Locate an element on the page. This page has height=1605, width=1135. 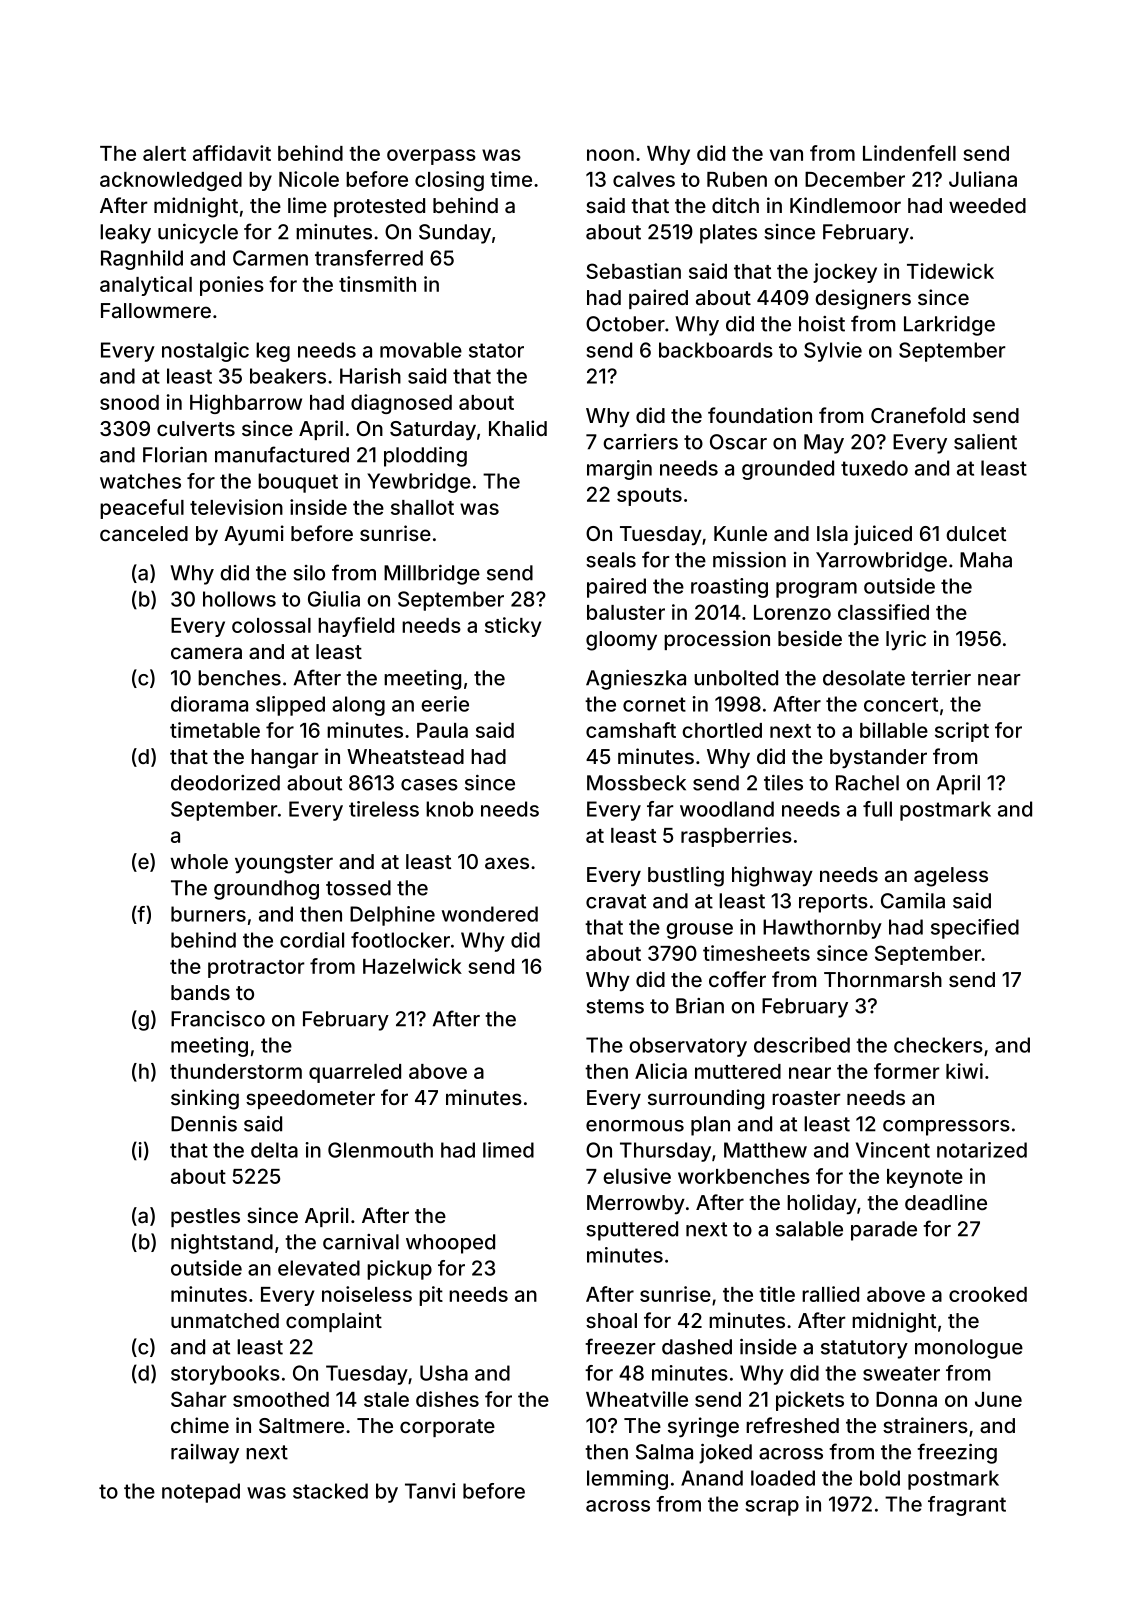
camera is located at coordinates (206, 653).
